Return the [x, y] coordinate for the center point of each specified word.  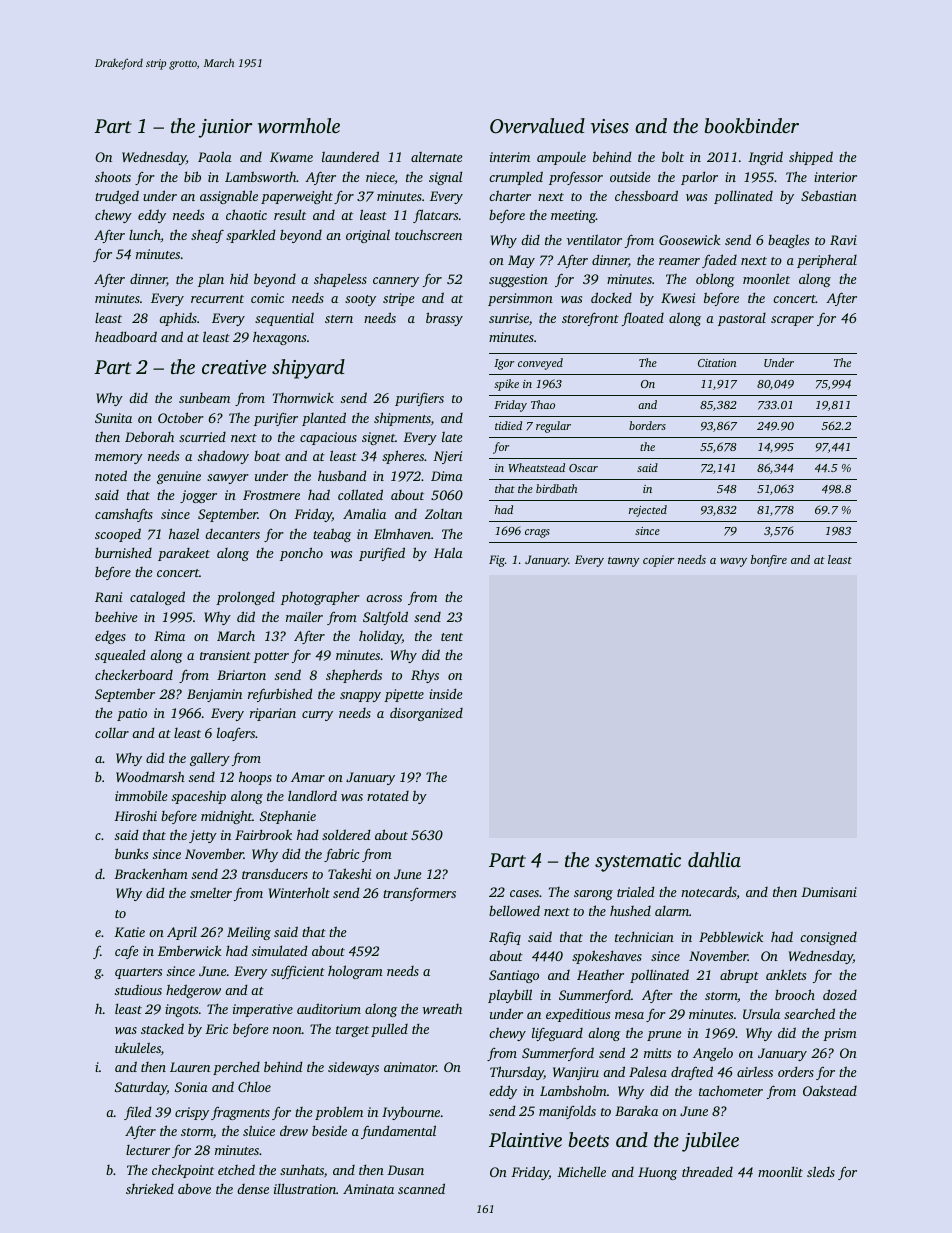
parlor [699, 178]
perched [236, 1068]
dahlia [714, 859]
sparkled [251, 236]
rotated [388, 796]
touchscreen [428, 234]
